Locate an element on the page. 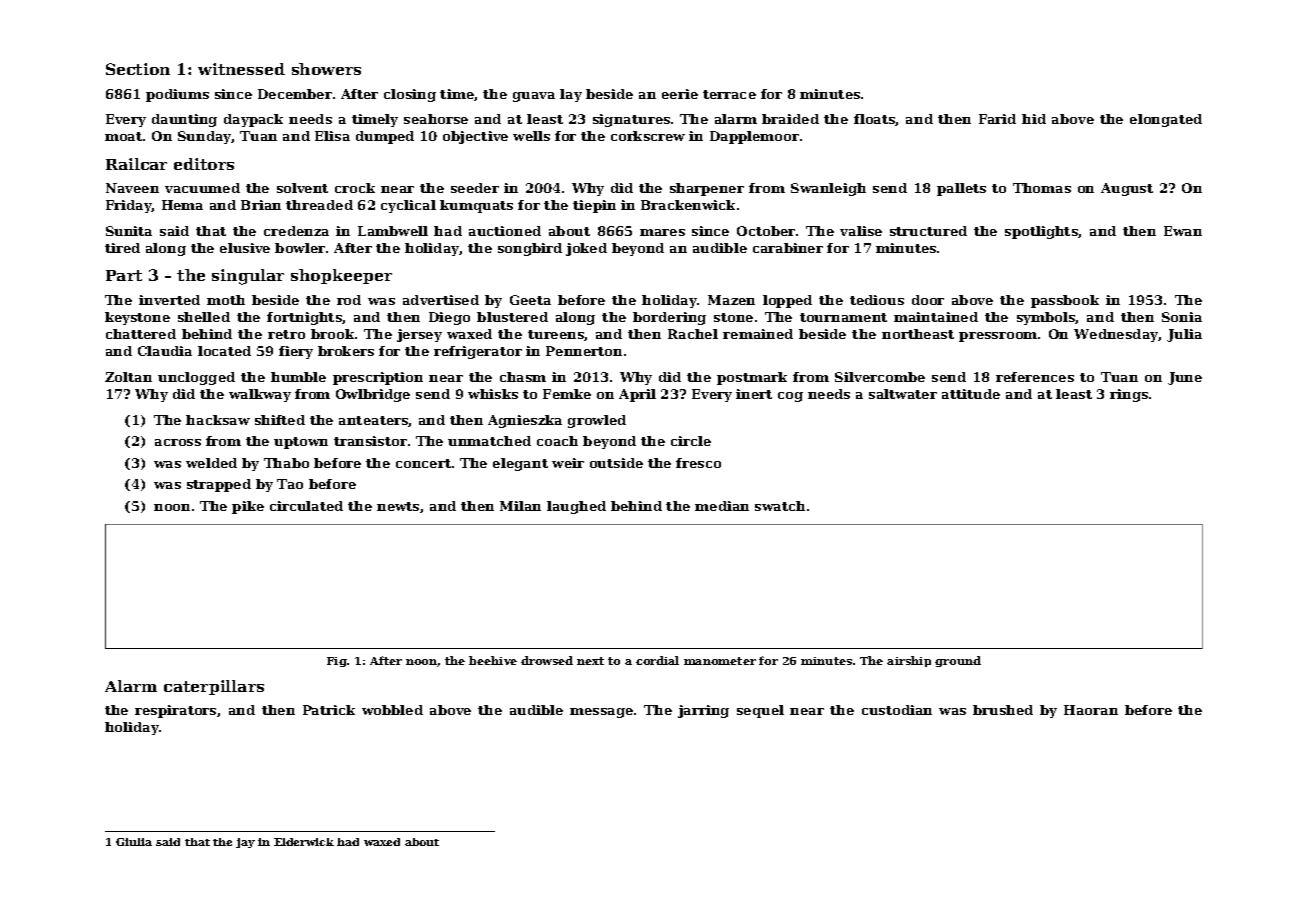 This page has width=1308, height=924. braided is located at coordinates (790, 119).
